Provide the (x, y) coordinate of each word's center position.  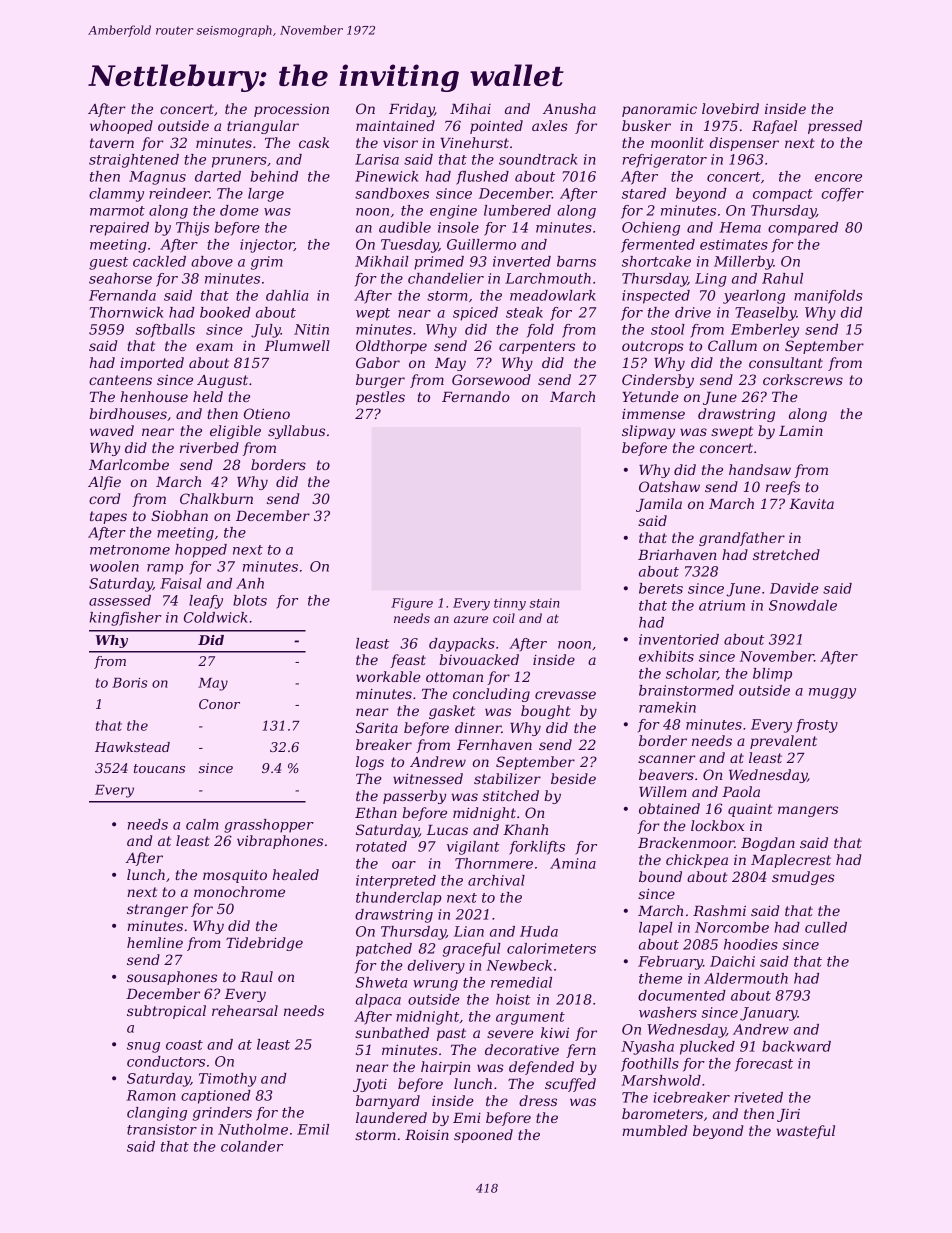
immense (653, 414)
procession (291, 110)
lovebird (730, 108)
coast (184, 1045)
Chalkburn (216, 498)
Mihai (470, 108)
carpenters (537, 347)
